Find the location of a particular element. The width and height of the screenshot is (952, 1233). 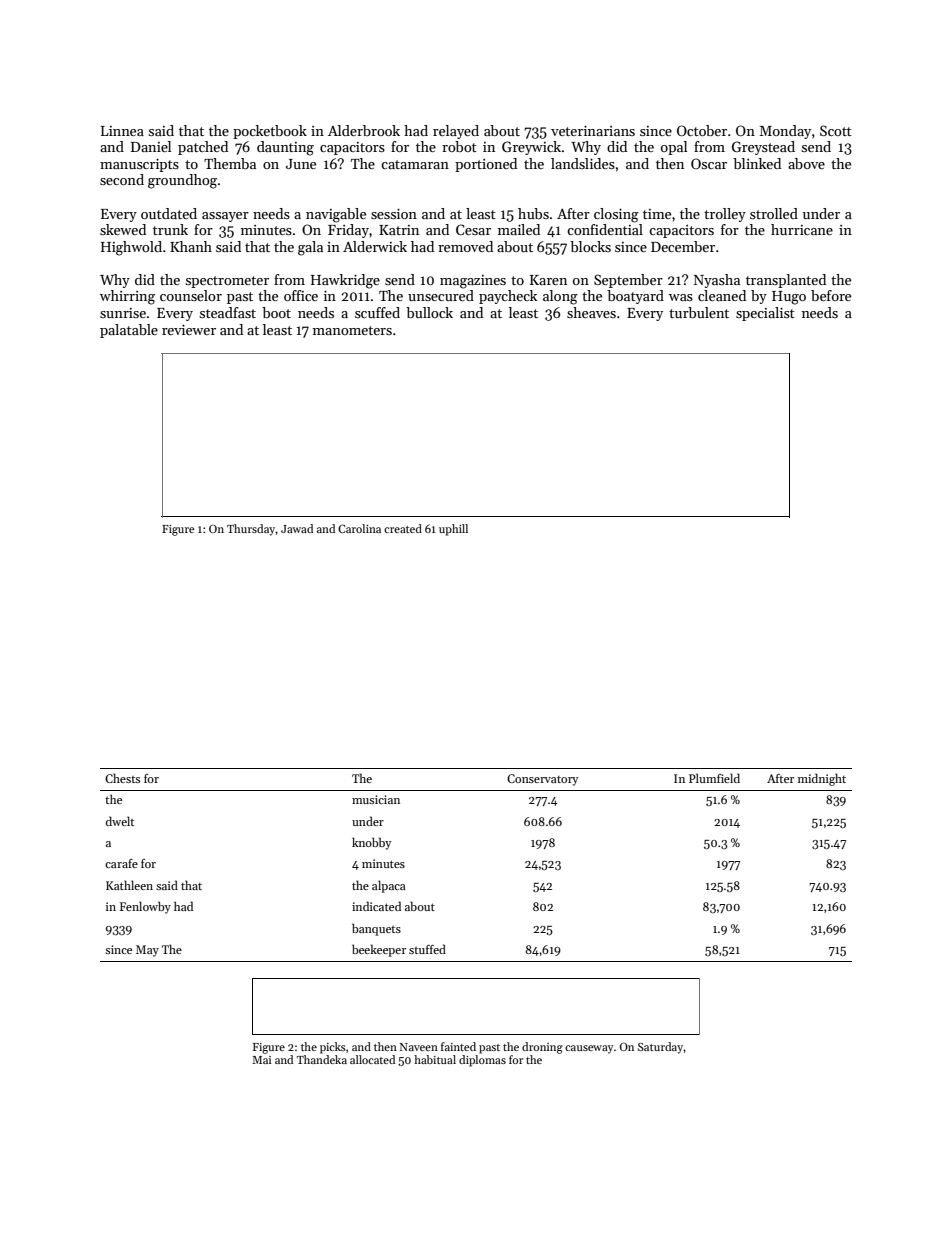

Linnea is located at coordinates (122, 131).
